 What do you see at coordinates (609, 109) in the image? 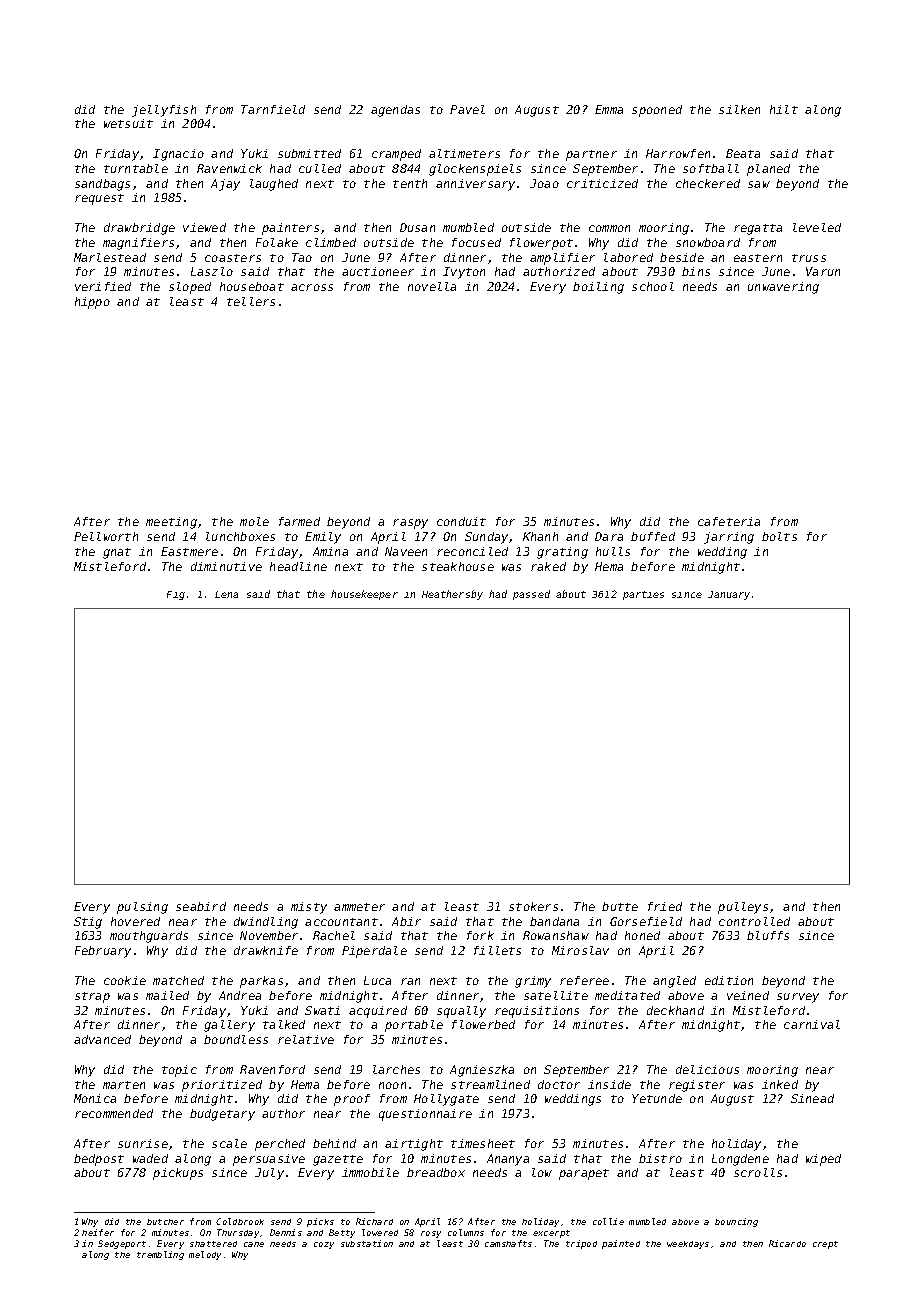
I see `Emma` at bounding box center [609, 109].
